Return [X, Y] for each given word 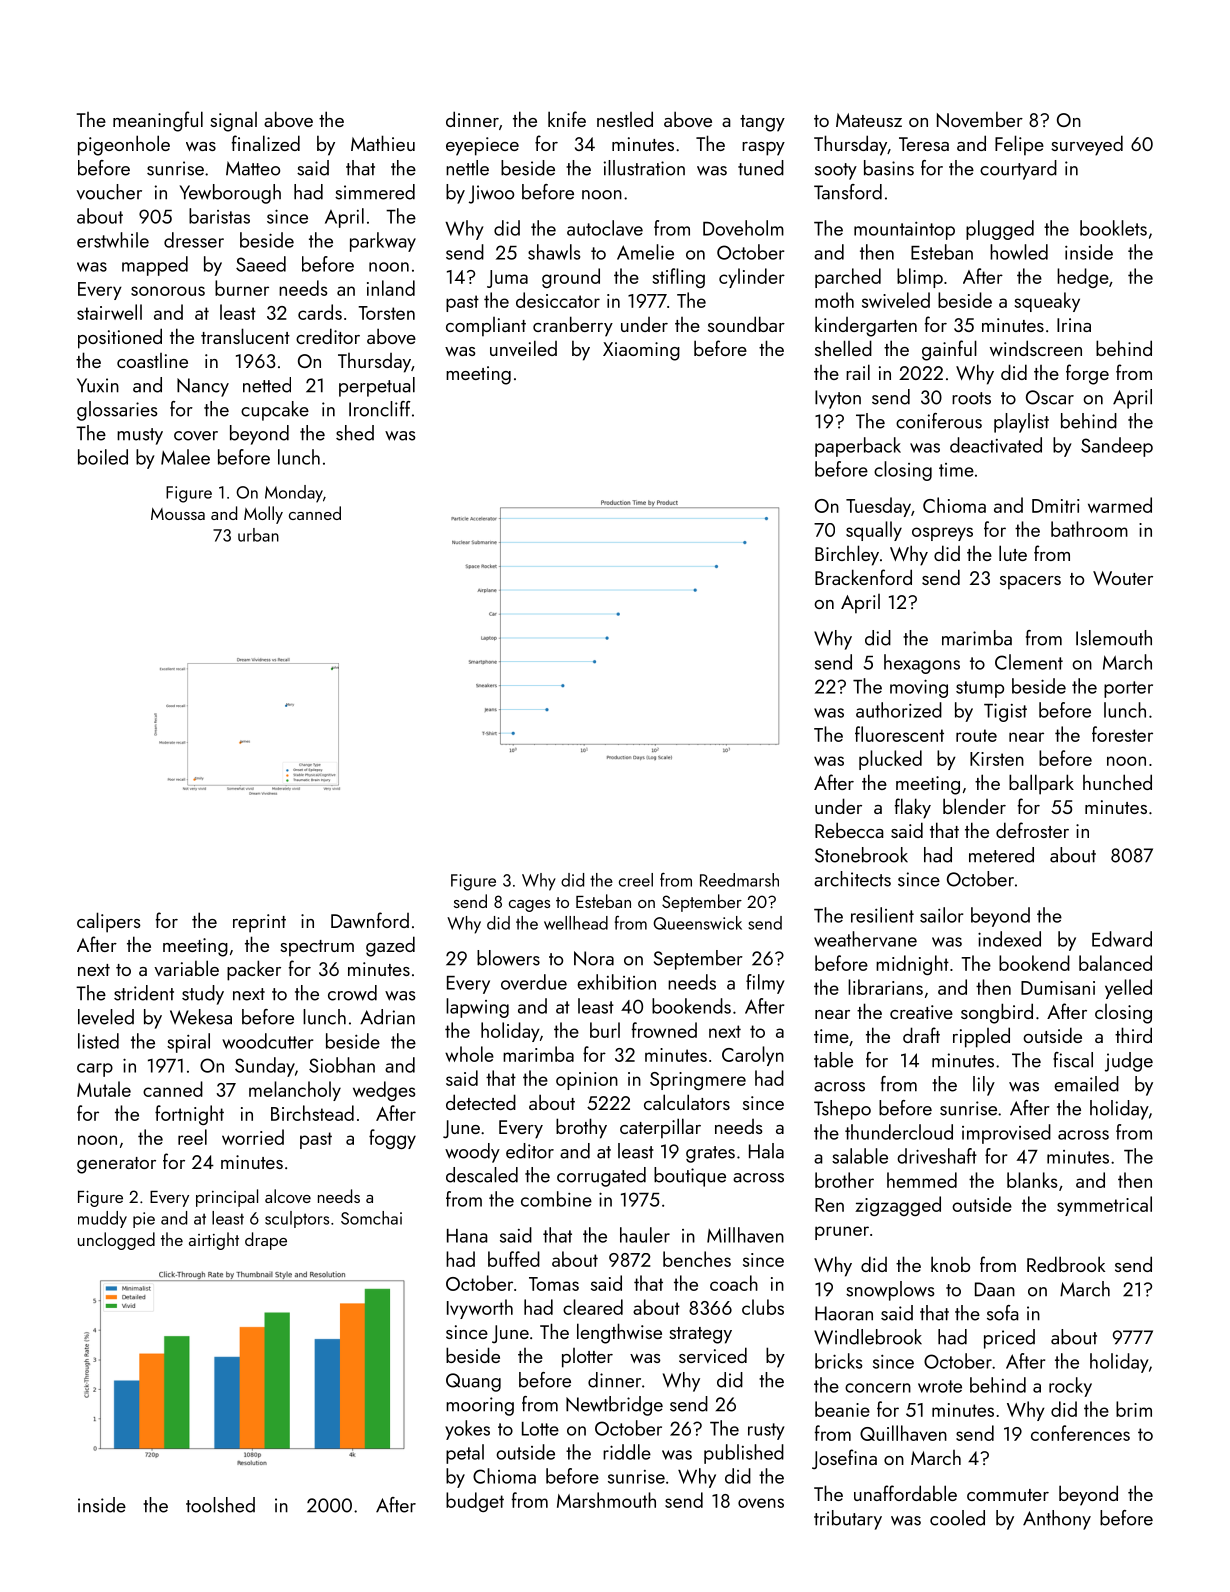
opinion [587, 1081]
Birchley [847, 555]
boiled [103, 457]
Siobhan [342, 1065]
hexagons [922, 664]
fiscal [1073, 1060]
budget [475, 1502]
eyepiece [482, 146]
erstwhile [113, 240]
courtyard [1018, 170]
